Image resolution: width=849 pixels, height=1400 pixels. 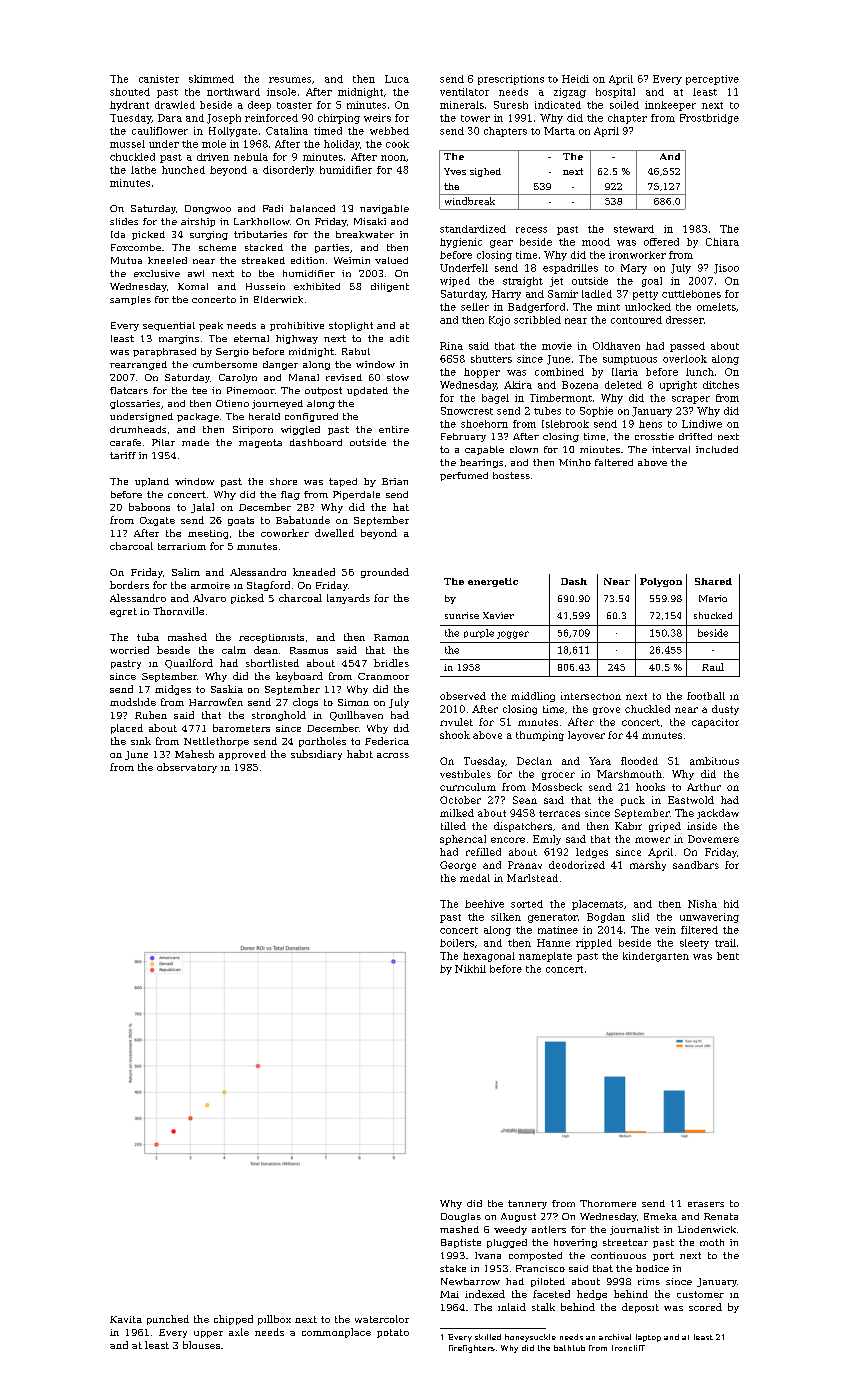 I want to click on chipped, so click(x=233, y=1320).
